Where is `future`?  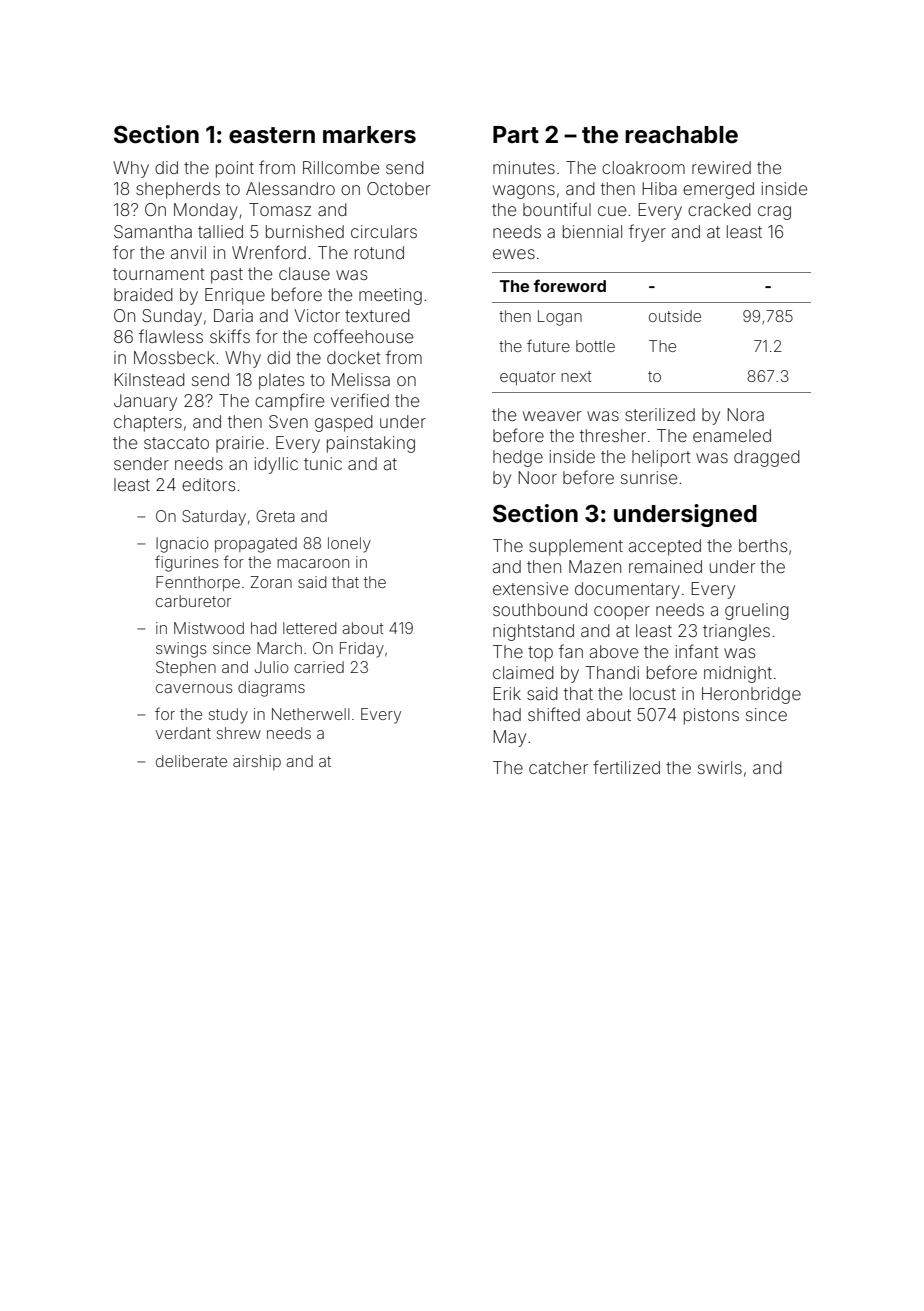 future is located at coordinates (548, 345).
